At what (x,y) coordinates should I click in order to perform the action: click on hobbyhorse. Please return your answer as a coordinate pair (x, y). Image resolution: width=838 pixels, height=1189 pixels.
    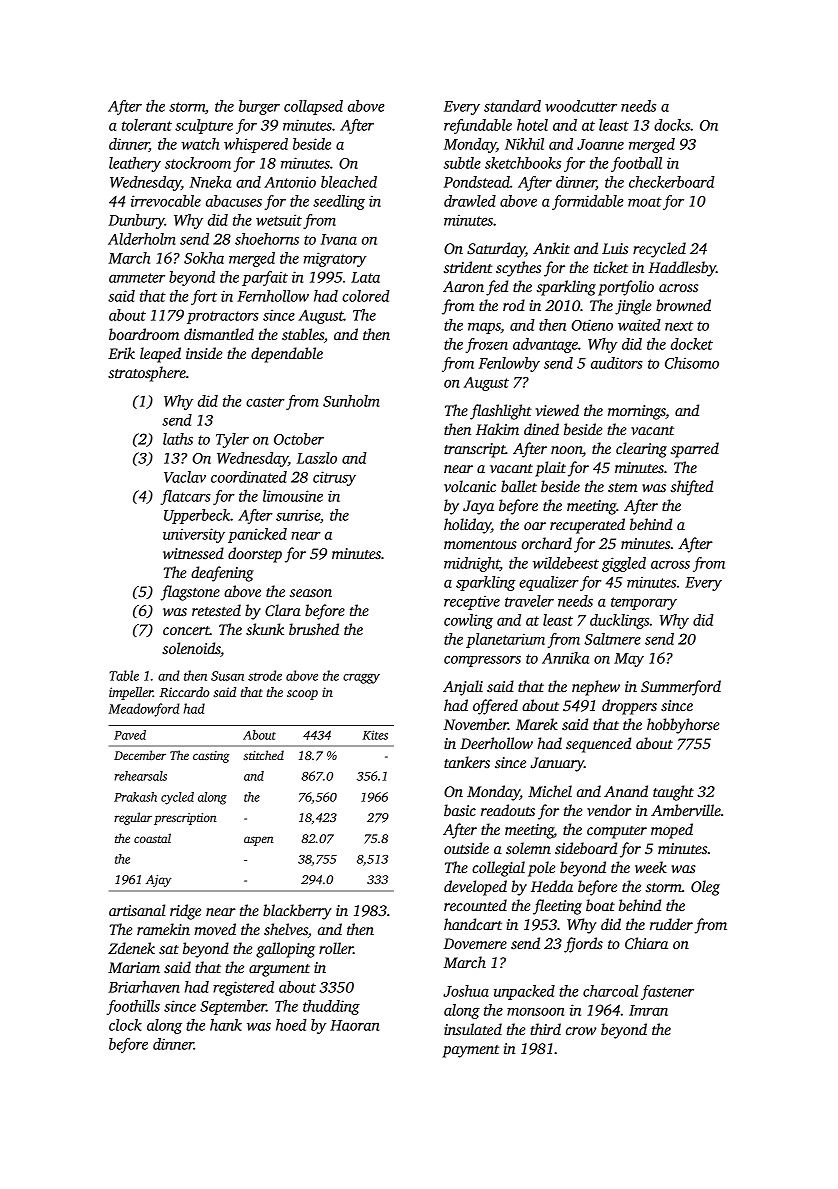
    Looking at the image, I should click on (683, 726).
